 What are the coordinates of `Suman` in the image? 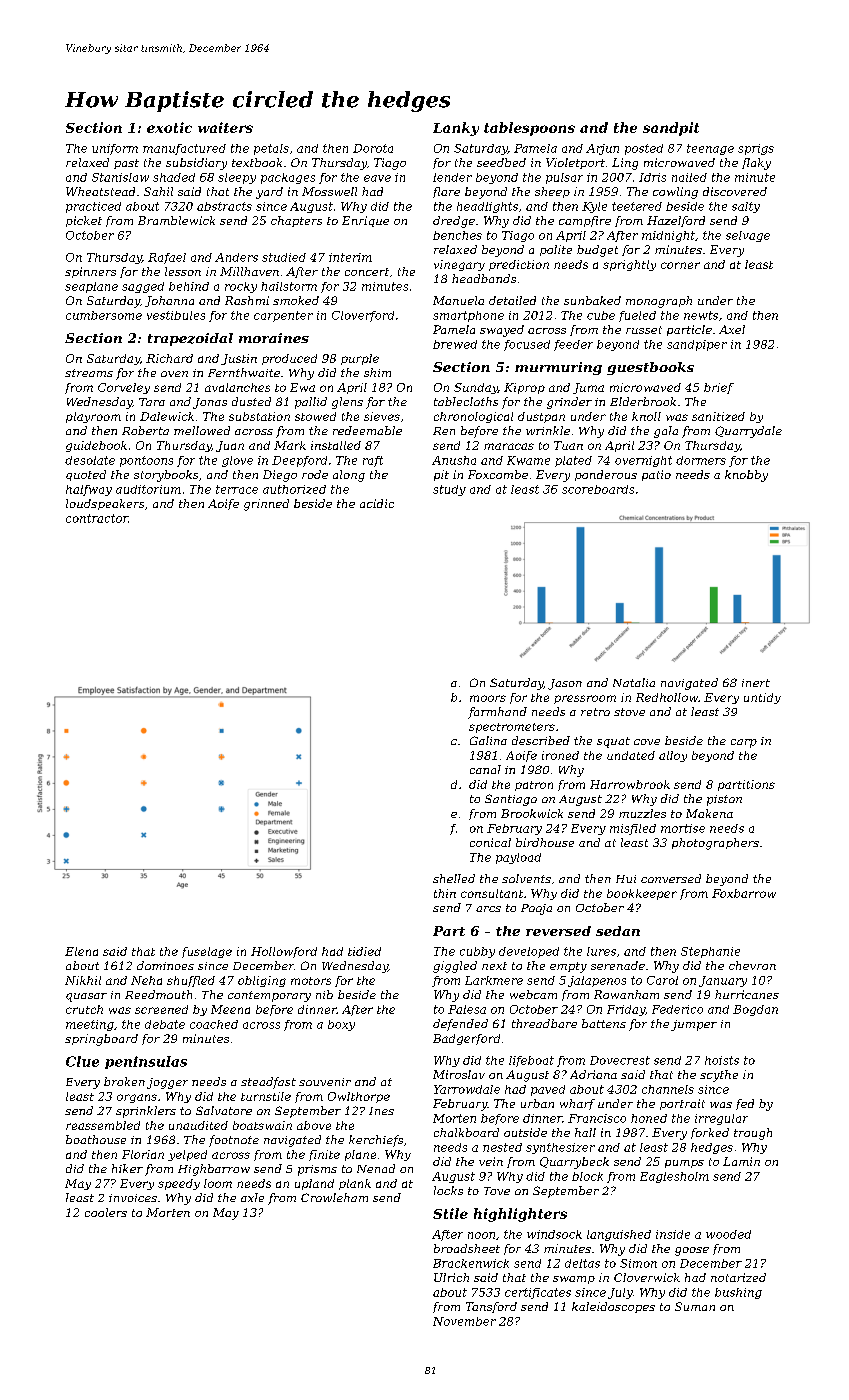 It's located at (695, 1306).
